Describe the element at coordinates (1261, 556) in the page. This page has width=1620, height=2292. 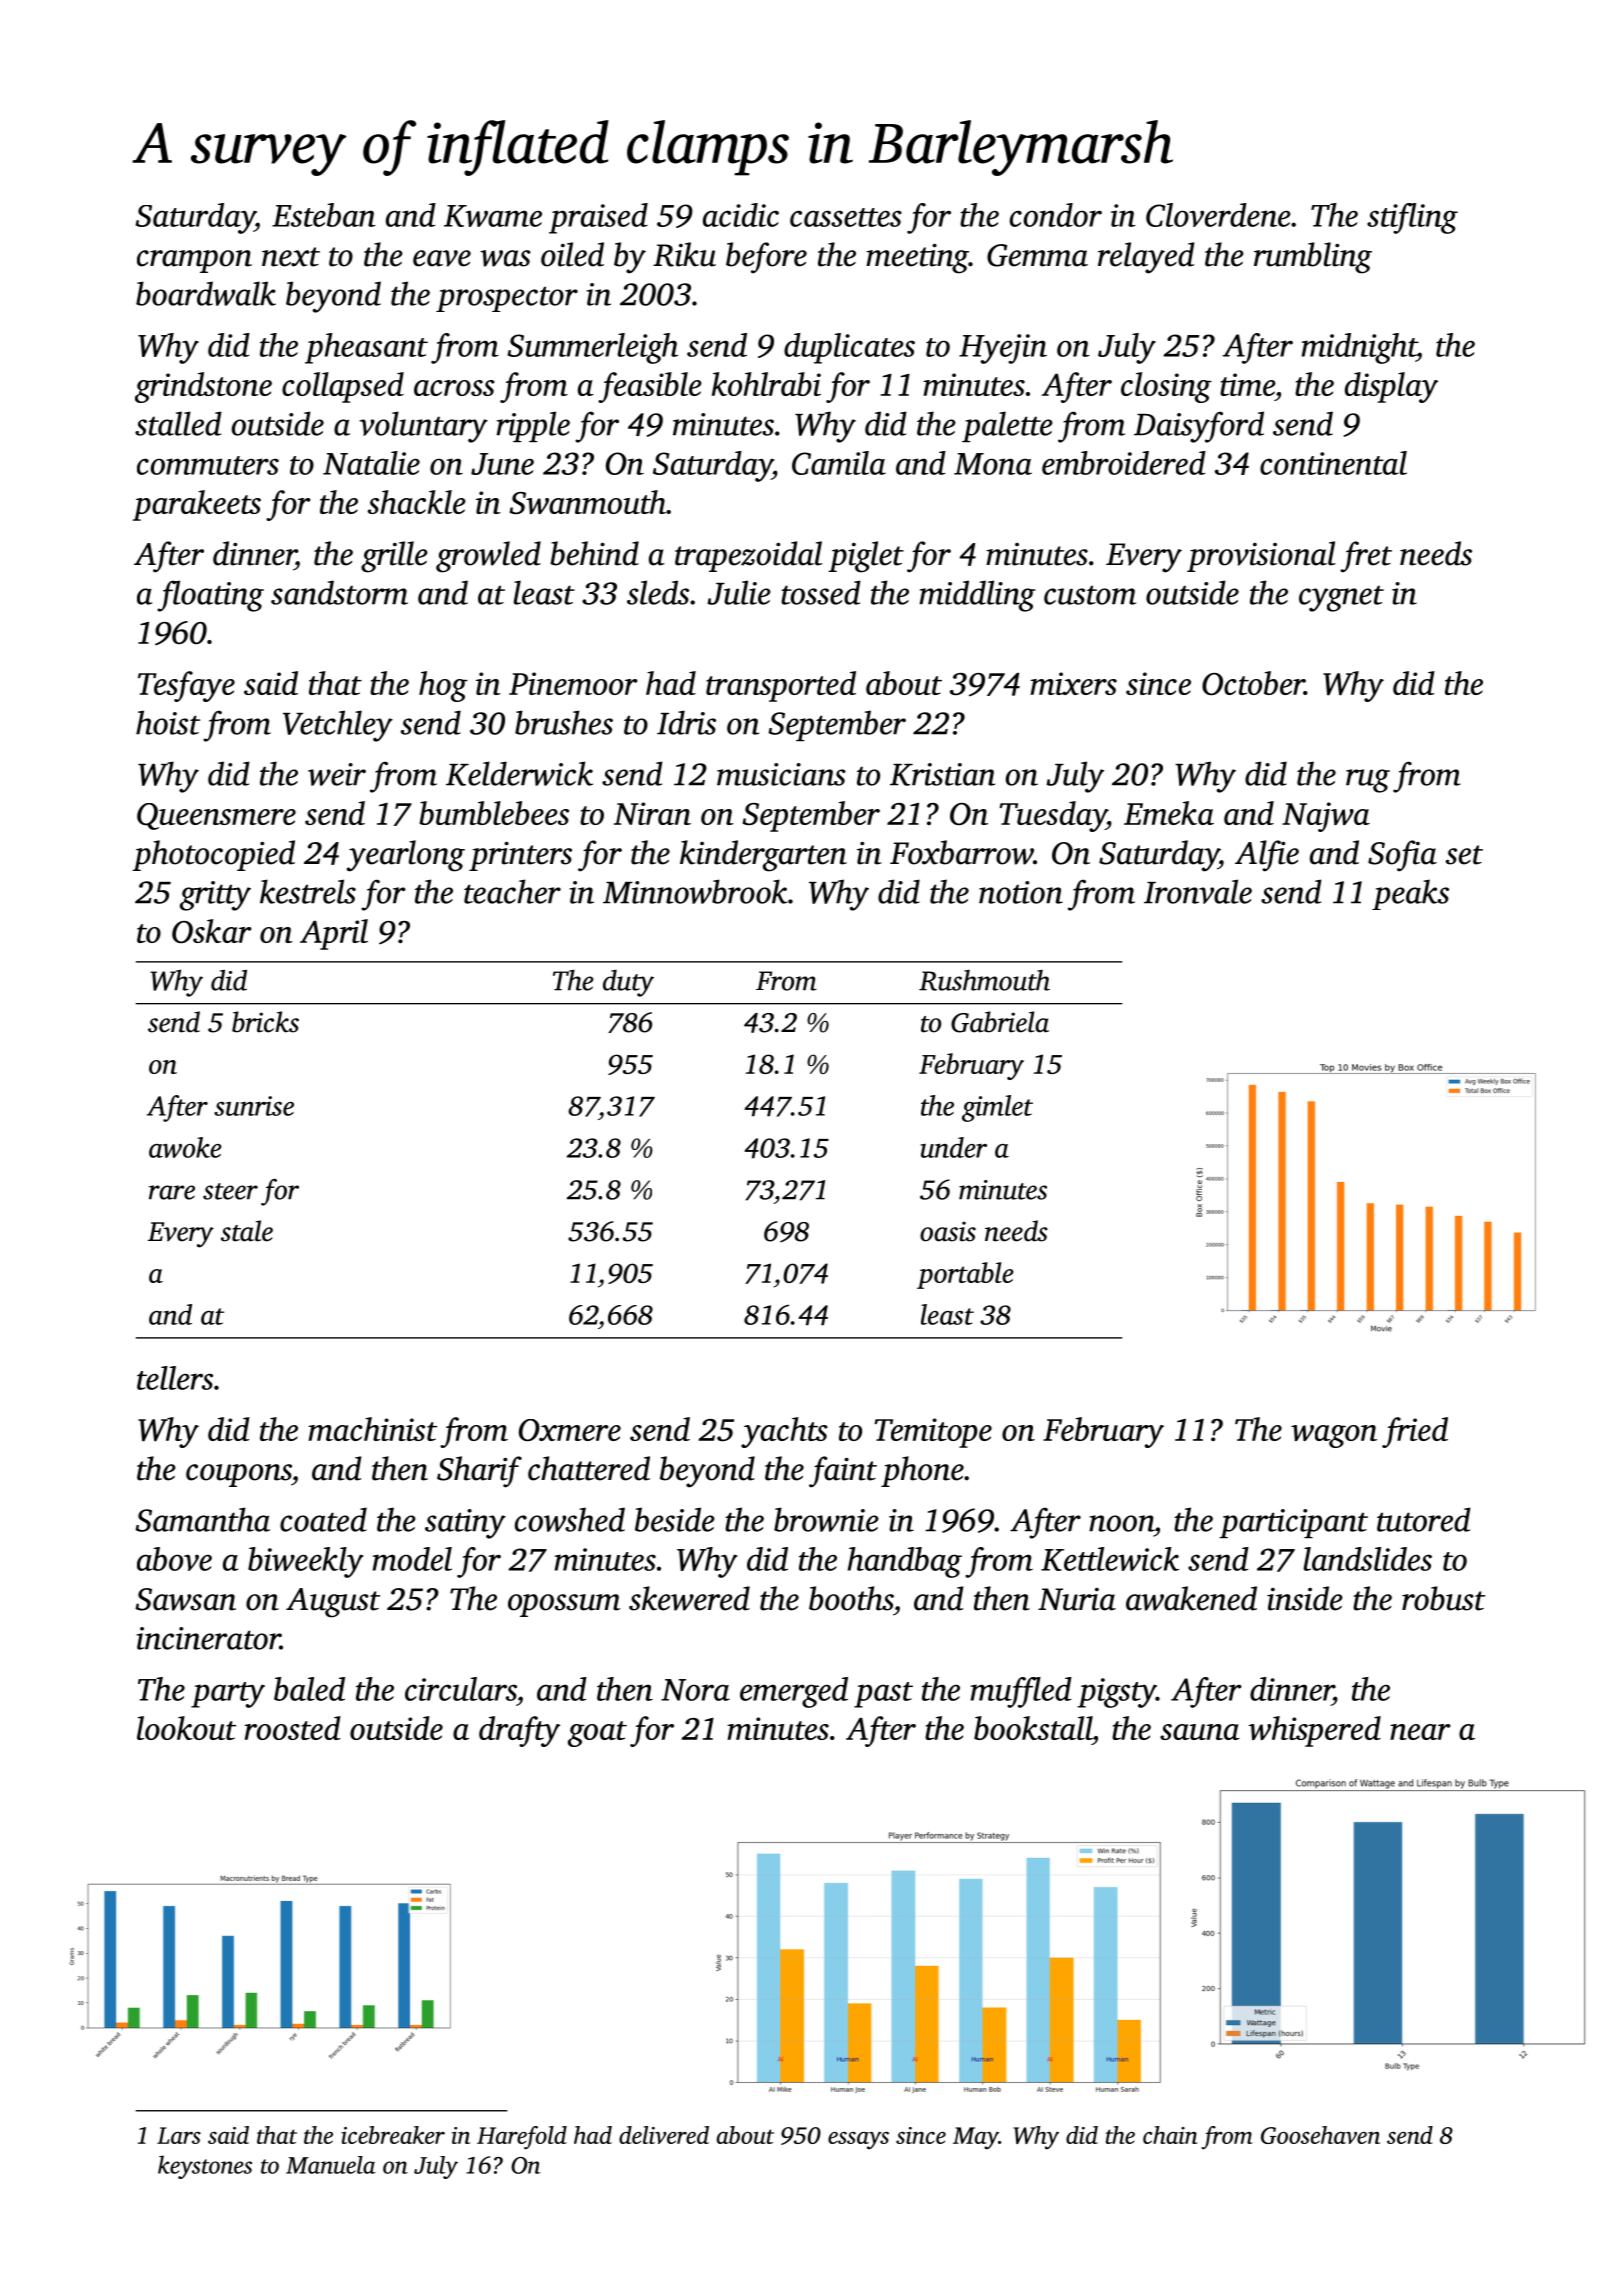
I see `provisional` at that location.
